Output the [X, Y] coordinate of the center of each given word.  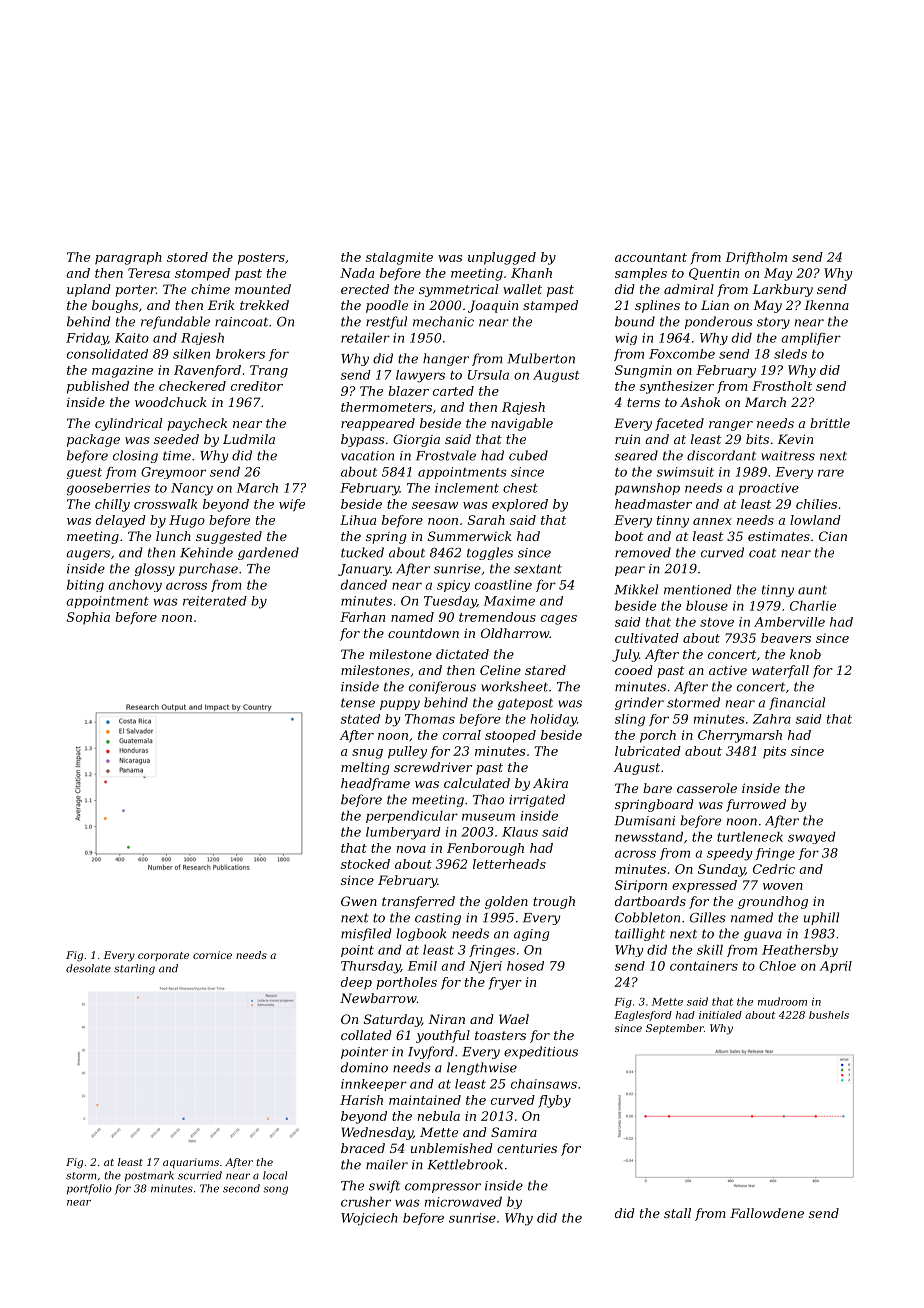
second [241, 1188]
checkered [192, 386]
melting [365, 768]
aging [531, 935]
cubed [528, 455]
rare [831, 473]
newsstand [649, 837]
